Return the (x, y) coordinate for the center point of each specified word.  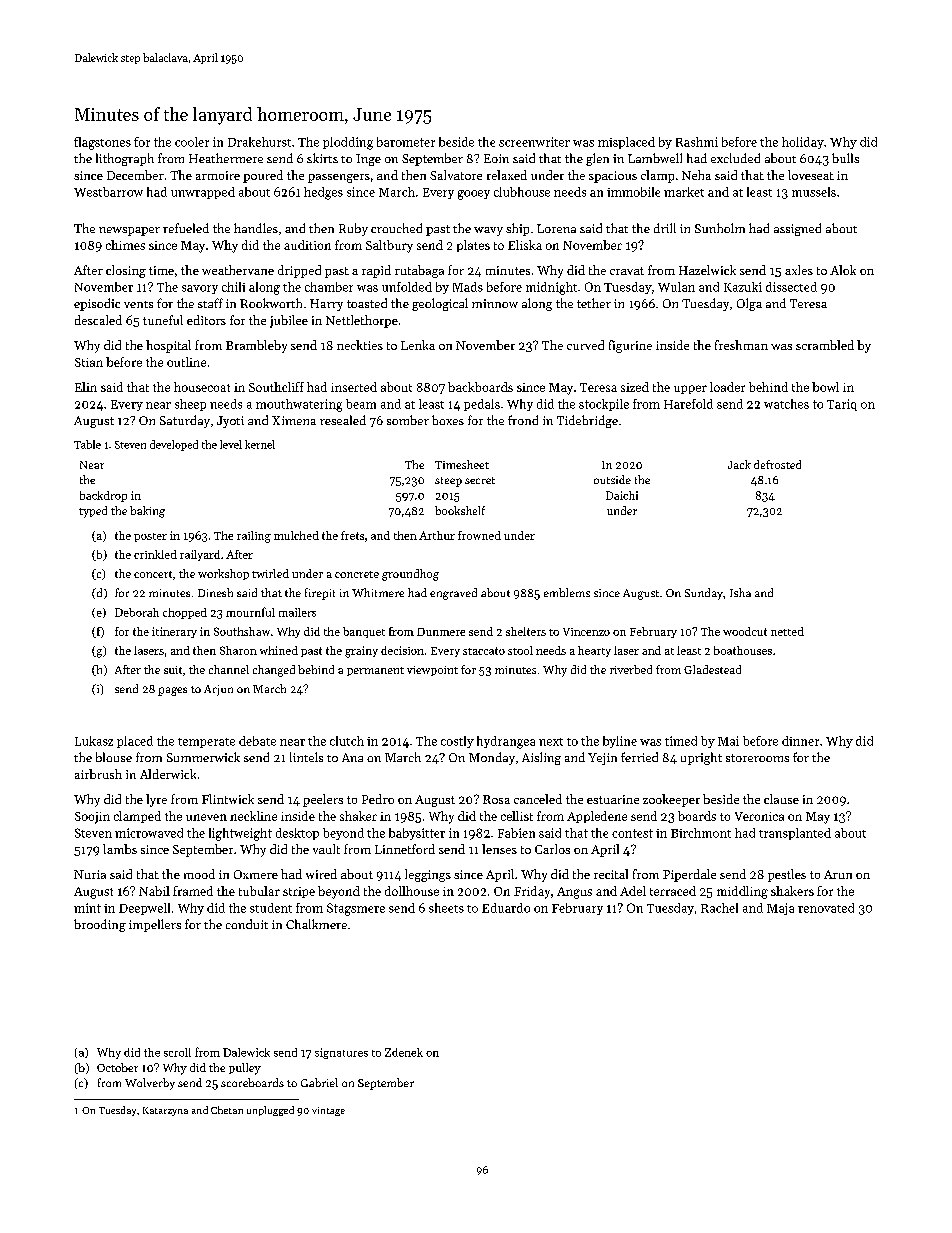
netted (787, 631)
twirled (270, 573)
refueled (186, 228)
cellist (517, 816)
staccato (484, 651)
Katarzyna (165, 1111)
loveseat (811, 175)
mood (199, 874)
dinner (800, 741)
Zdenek (404, 1052)
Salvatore (456, 175)
